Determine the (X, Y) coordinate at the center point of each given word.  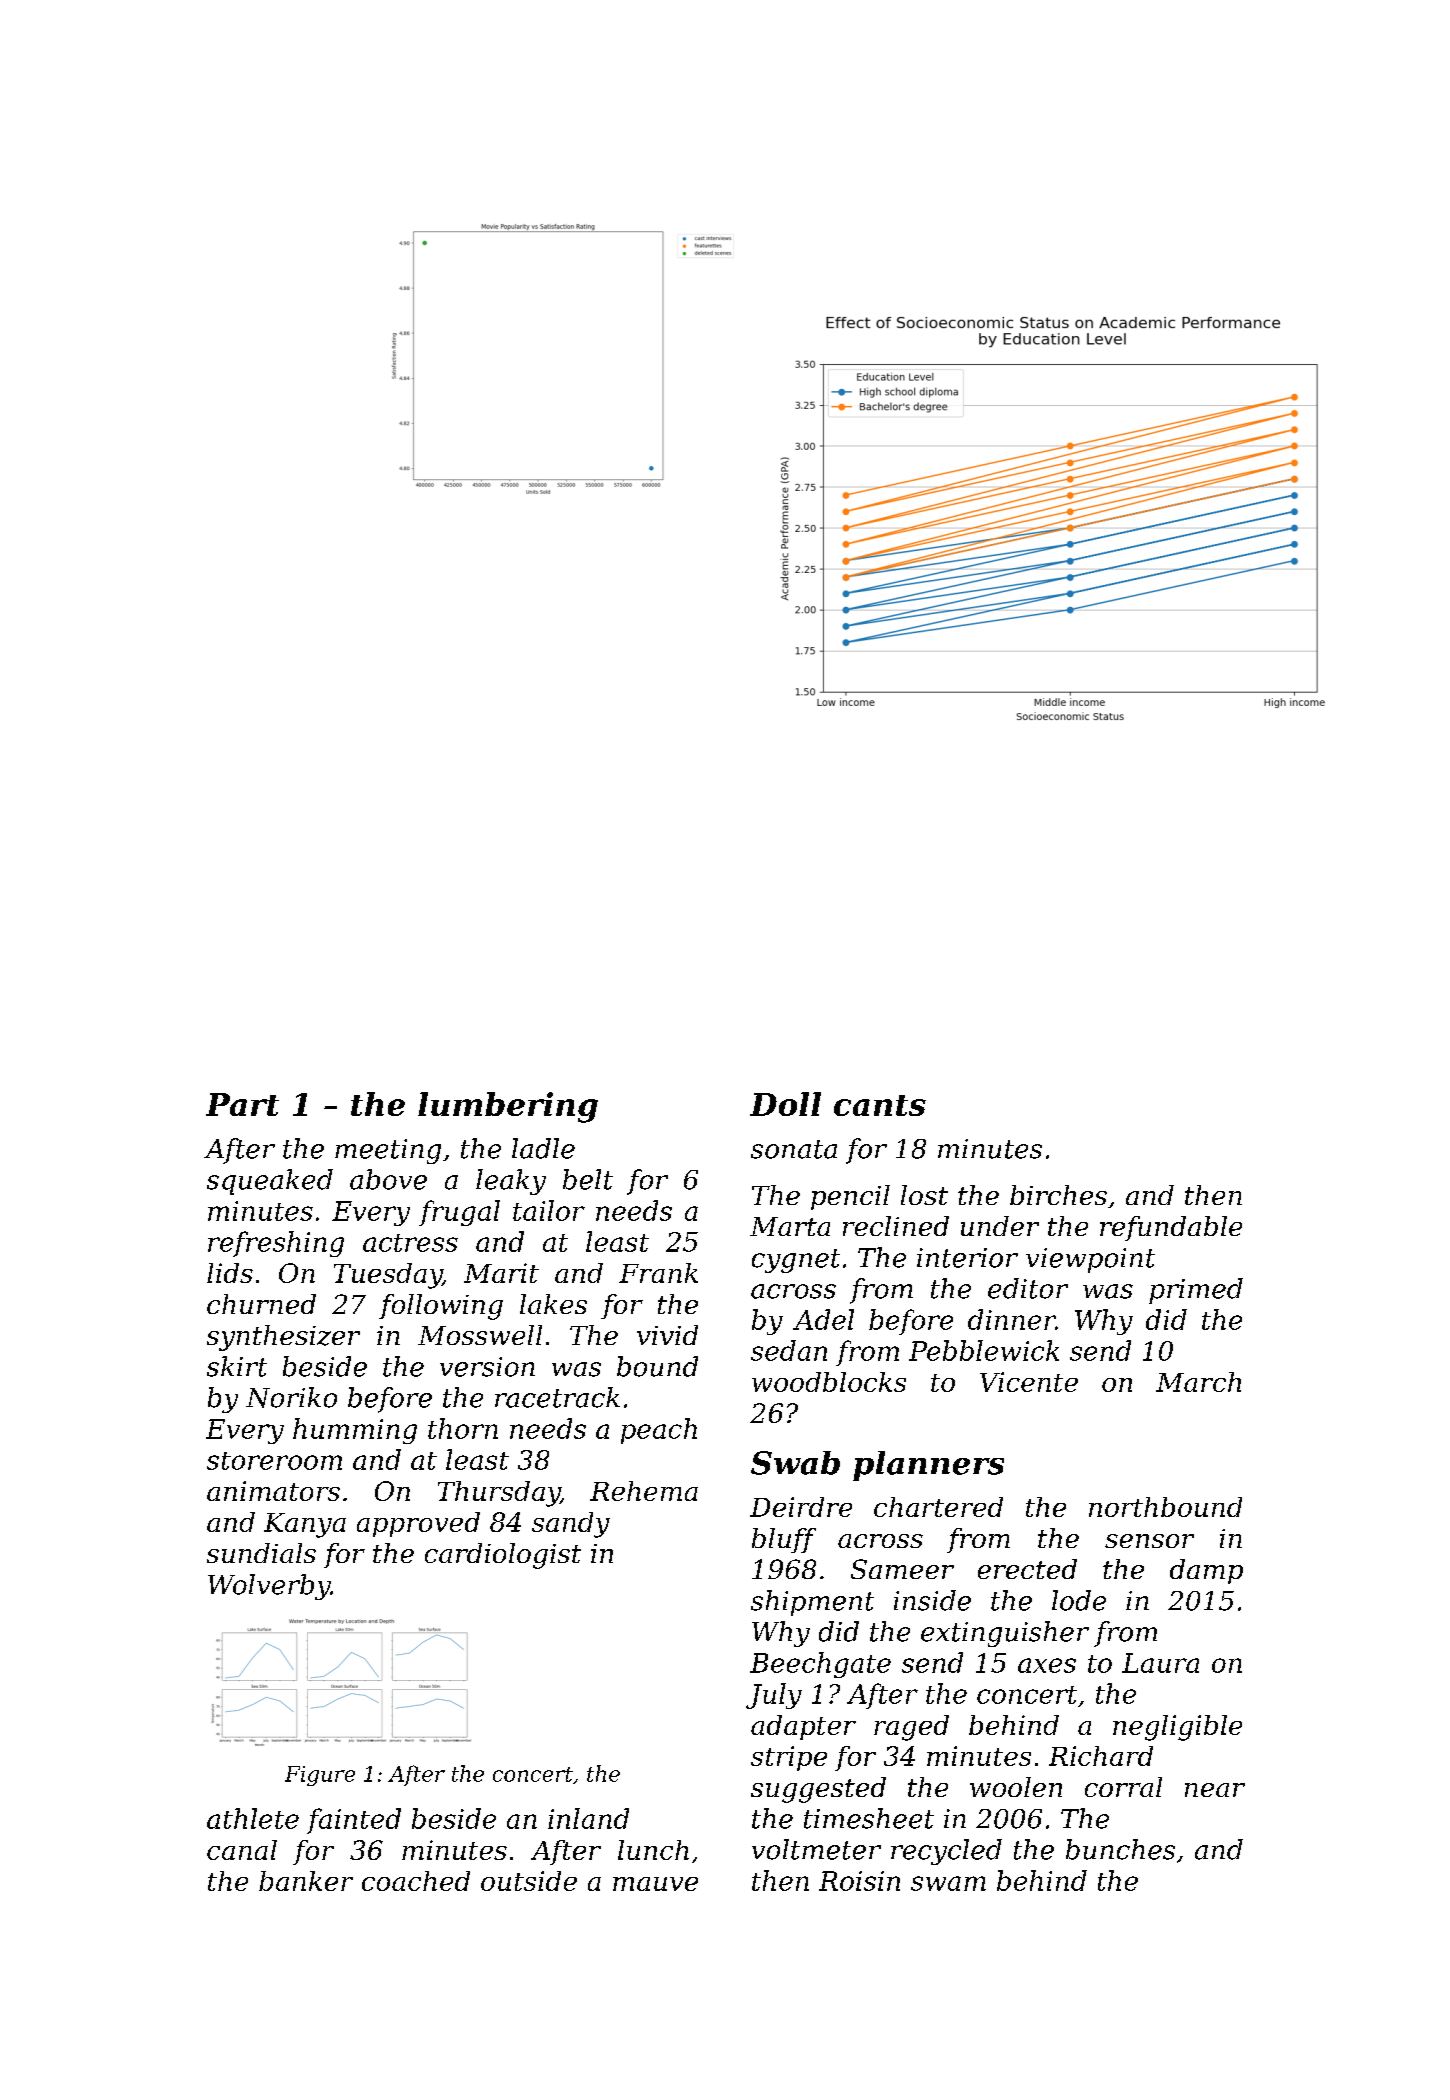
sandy (571, 1525)
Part (242, 1104)
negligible (1177, 1728)
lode (1079, 1600)
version (487, 1367)
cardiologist (503, 1556)
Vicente (1029, 1382)
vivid (667, 1335)
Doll (785, 1104)
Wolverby (269, 1587)
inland (588, 1818)
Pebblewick (984, 1350)
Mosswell (480, 1335)
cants (880, 1105)
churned (261, 1304)
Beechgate (820, 1665)
